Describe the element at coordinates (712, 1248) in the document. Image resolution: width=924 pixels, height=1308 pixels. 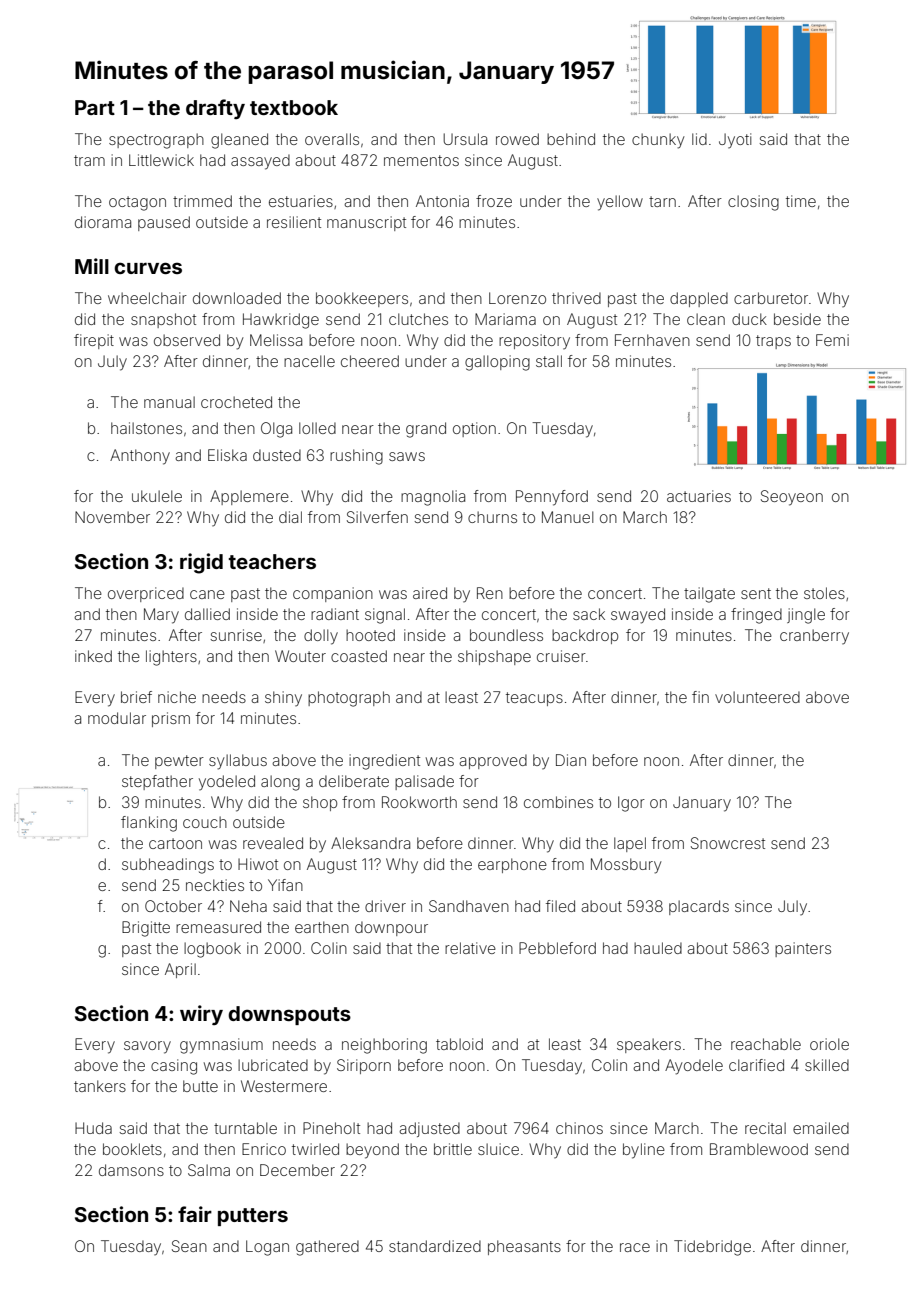
I see `Tidebridge` at that location.
